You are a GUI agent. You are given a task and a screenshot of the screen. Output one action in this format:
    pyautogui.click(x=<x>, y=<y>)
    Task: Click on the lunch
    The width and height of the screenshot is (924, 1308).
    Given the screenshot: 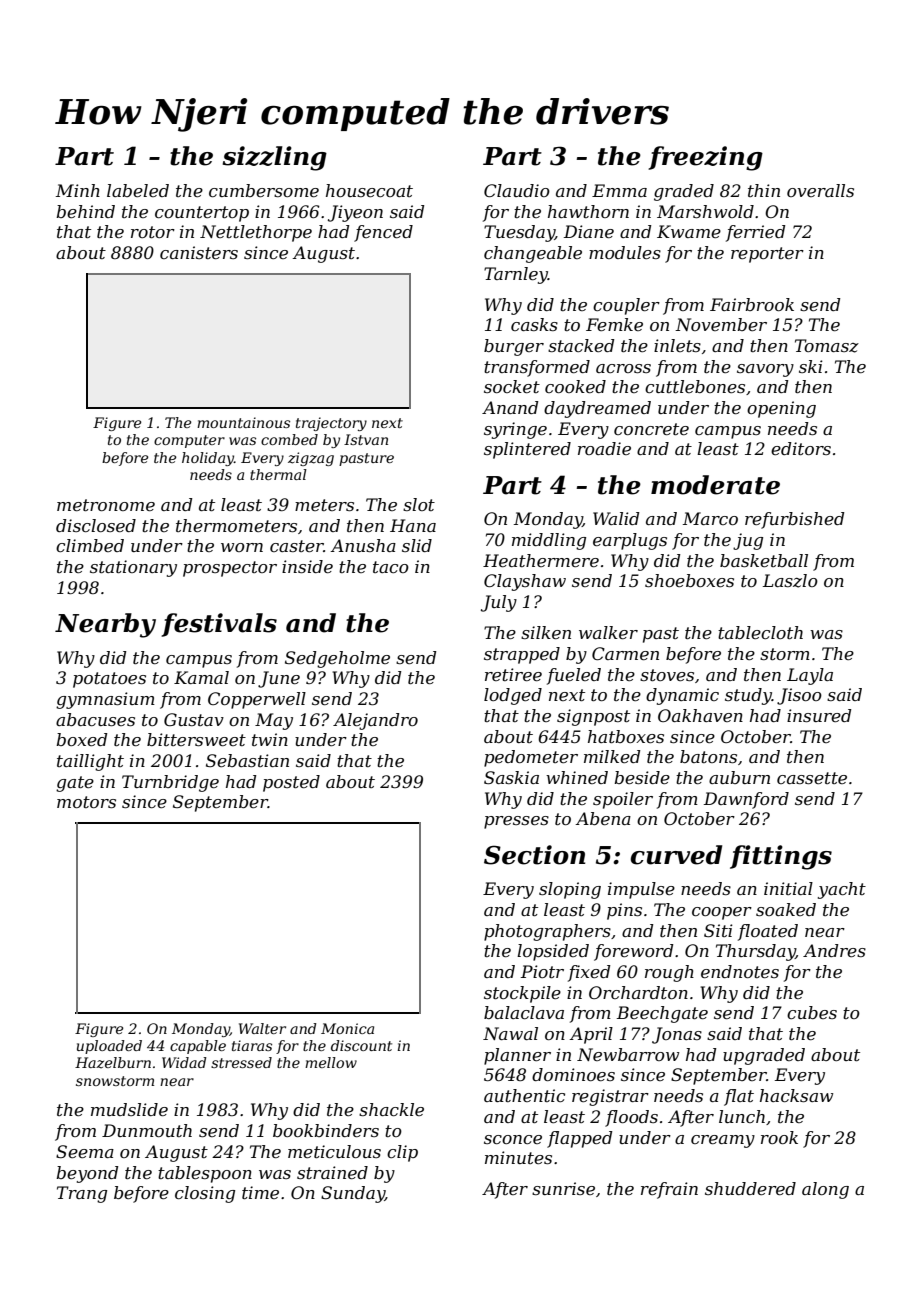 What is the action you would take?
    pyautogui.click(x=742, y=1116)
